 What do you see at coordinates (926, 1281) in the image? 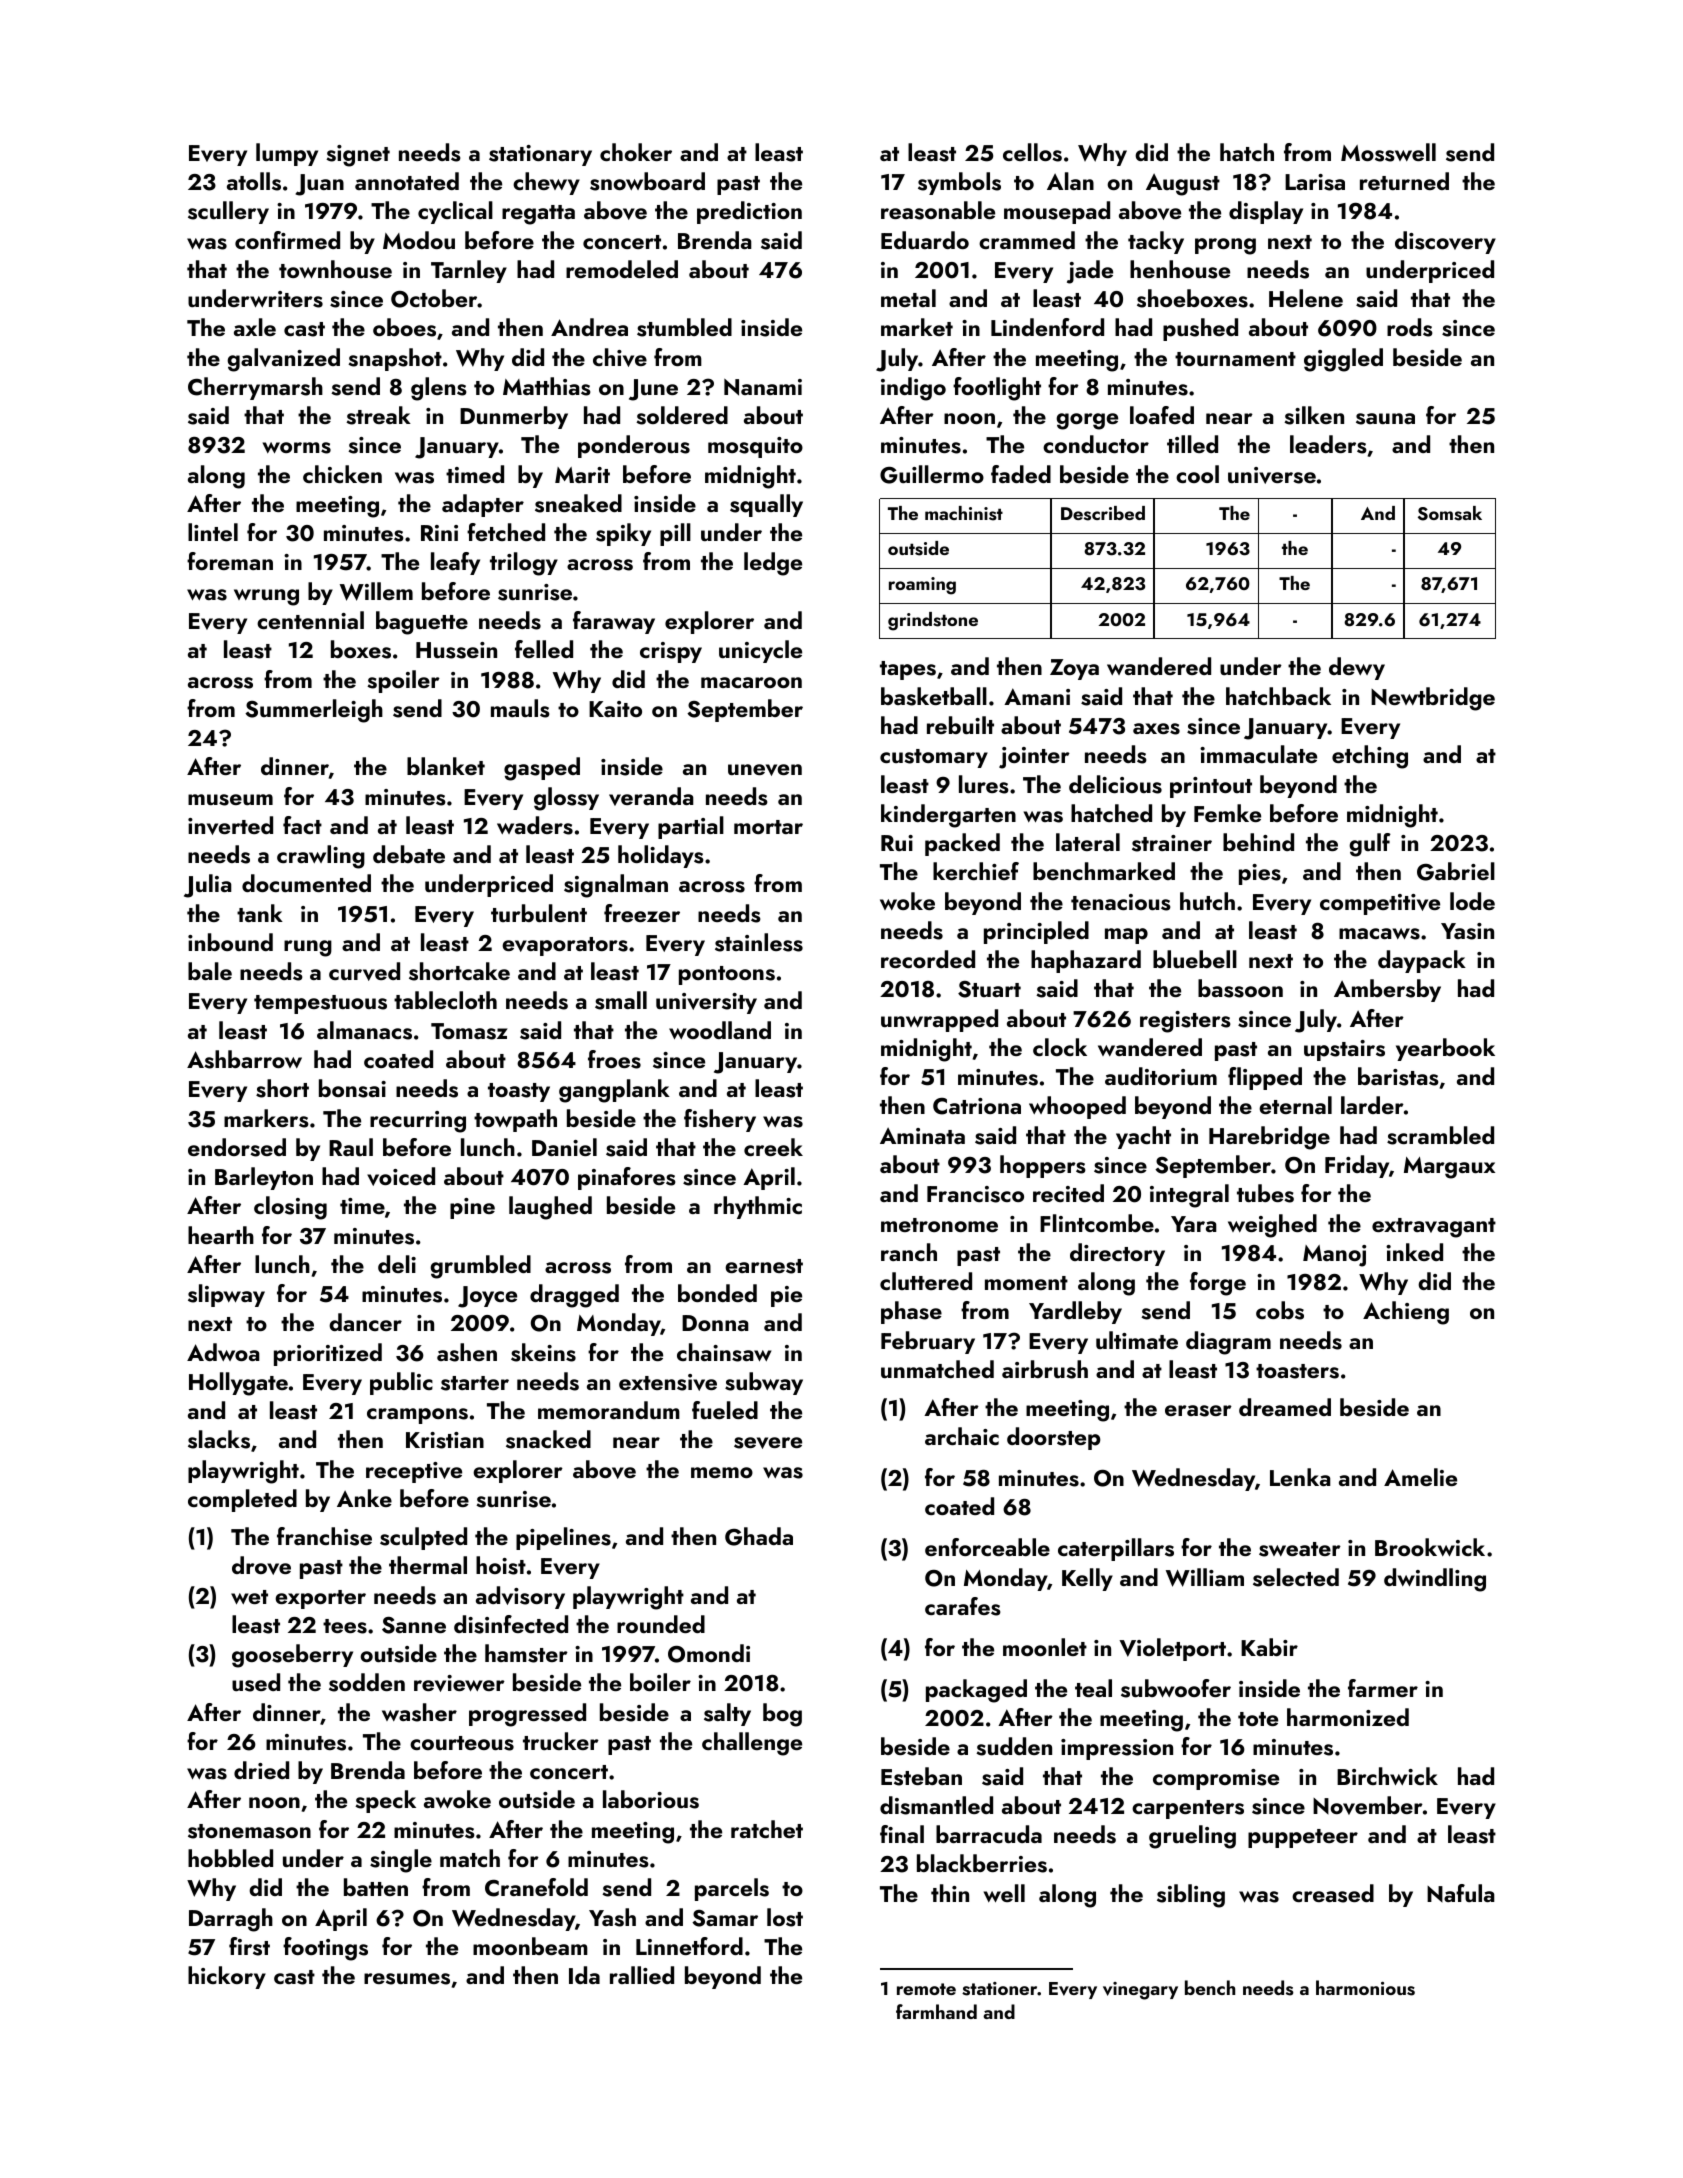
I see `cluttered` at bounding box center [926, 1281].
